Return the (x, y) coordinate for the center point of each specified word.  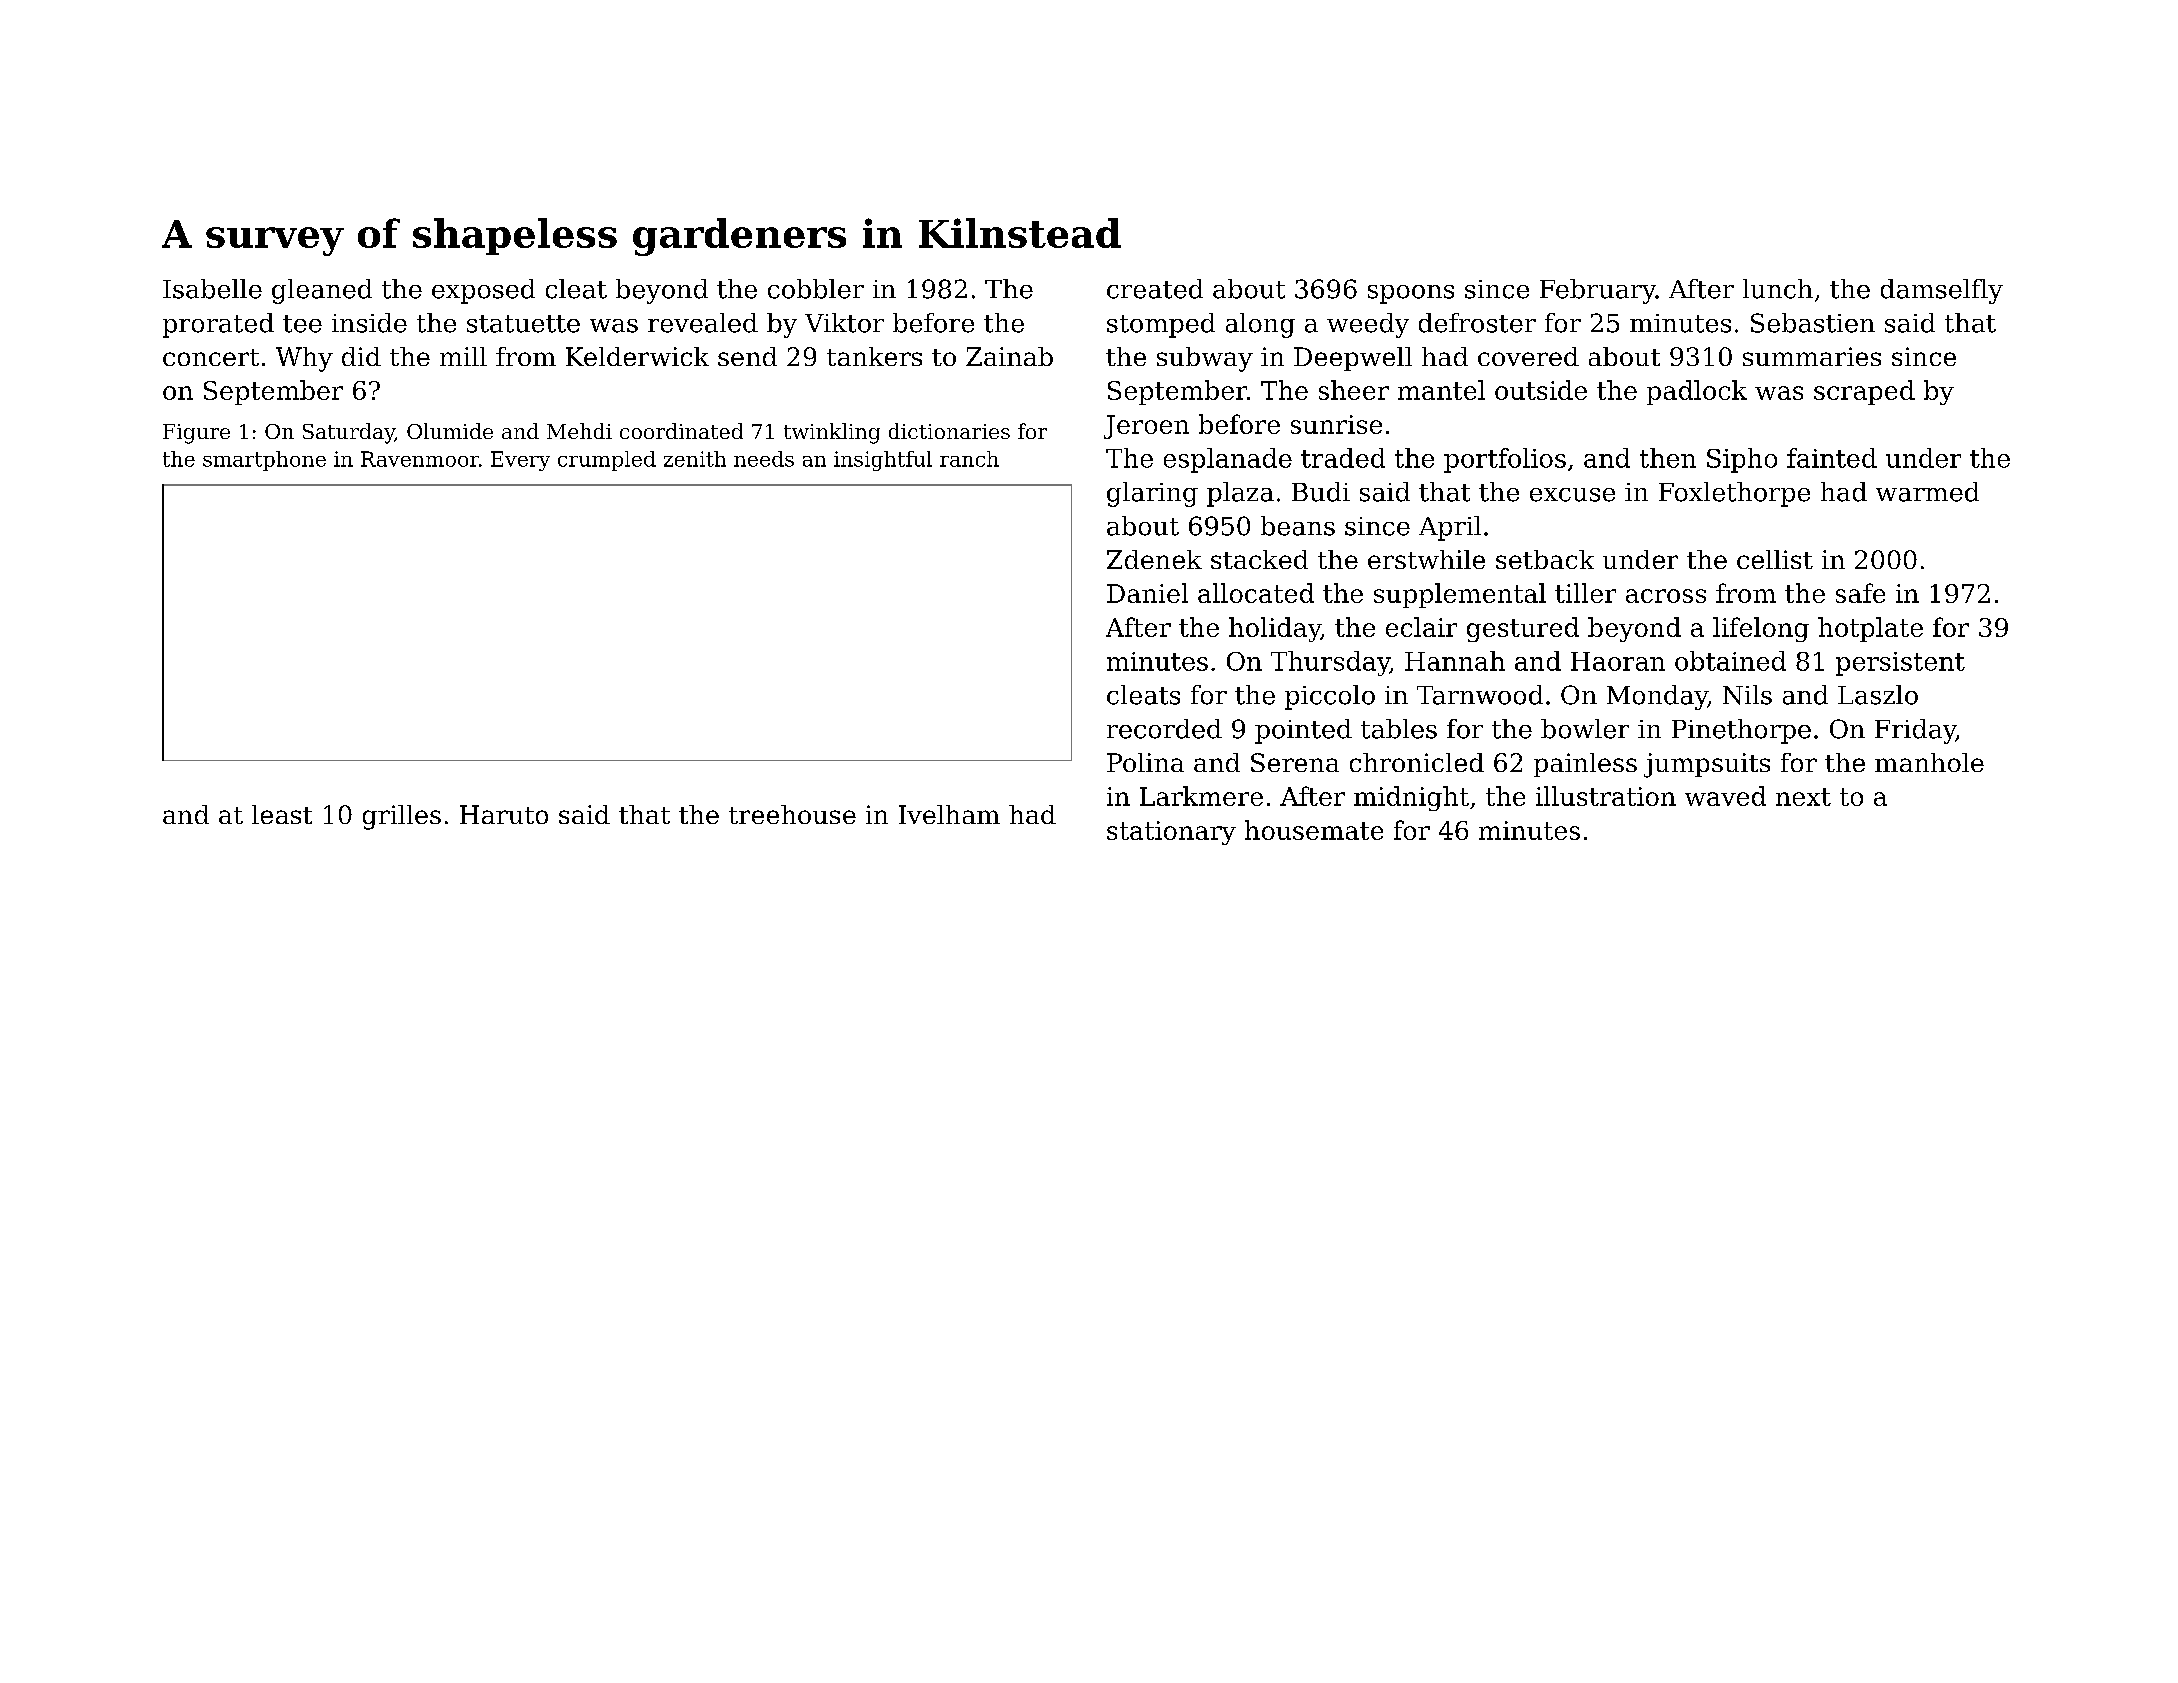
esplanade (1228, 460)
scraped (1864, 392)
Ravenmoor (420, 459)
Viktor (844, 323)
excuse (1572, 495)
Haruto (504, 814)
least (282, 814)
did (361, 356)
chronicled (1417, 762)
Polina (1145, 762)
